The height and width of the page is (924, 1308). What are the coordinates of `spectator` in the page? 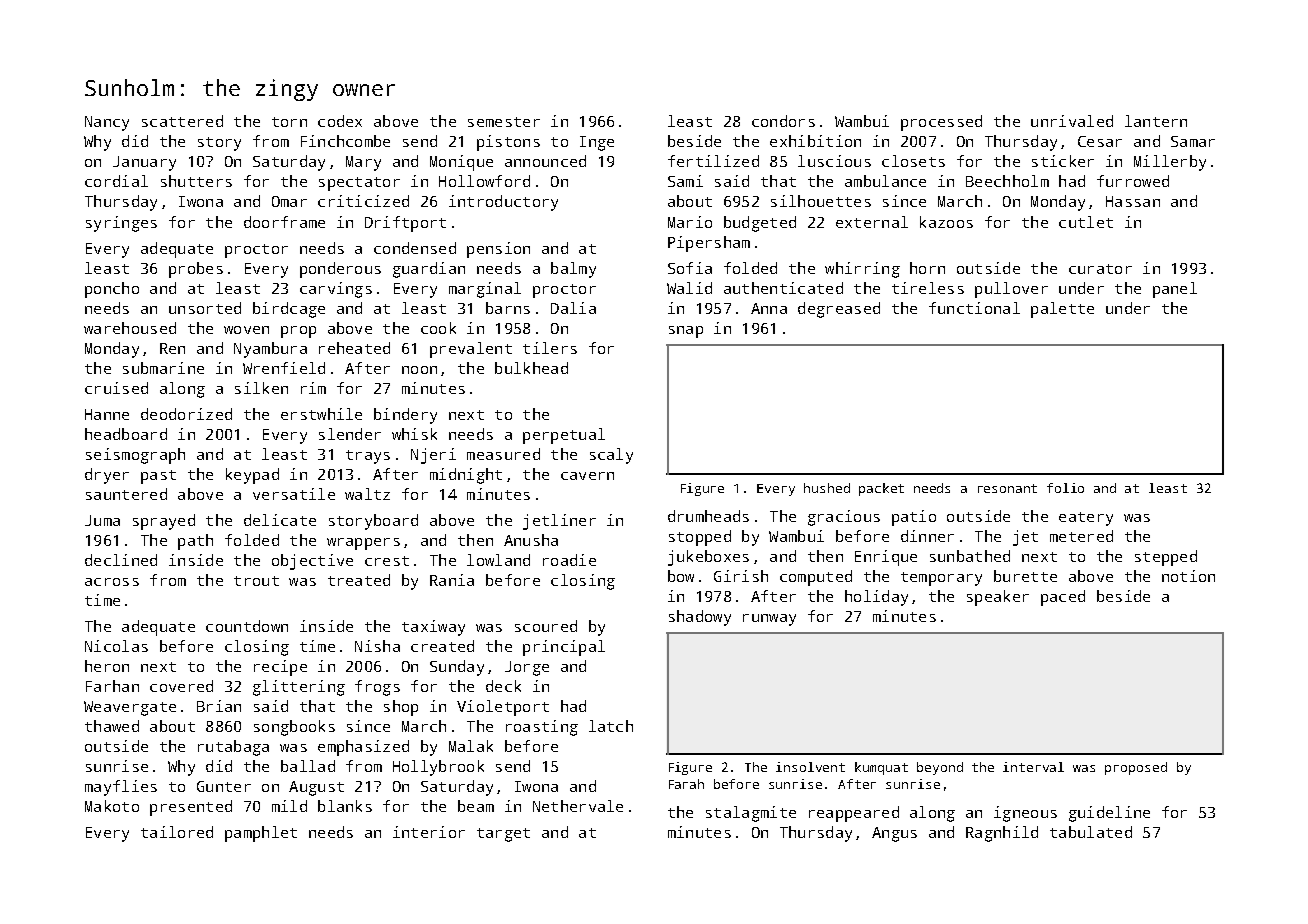 It's located at (359, 184).
